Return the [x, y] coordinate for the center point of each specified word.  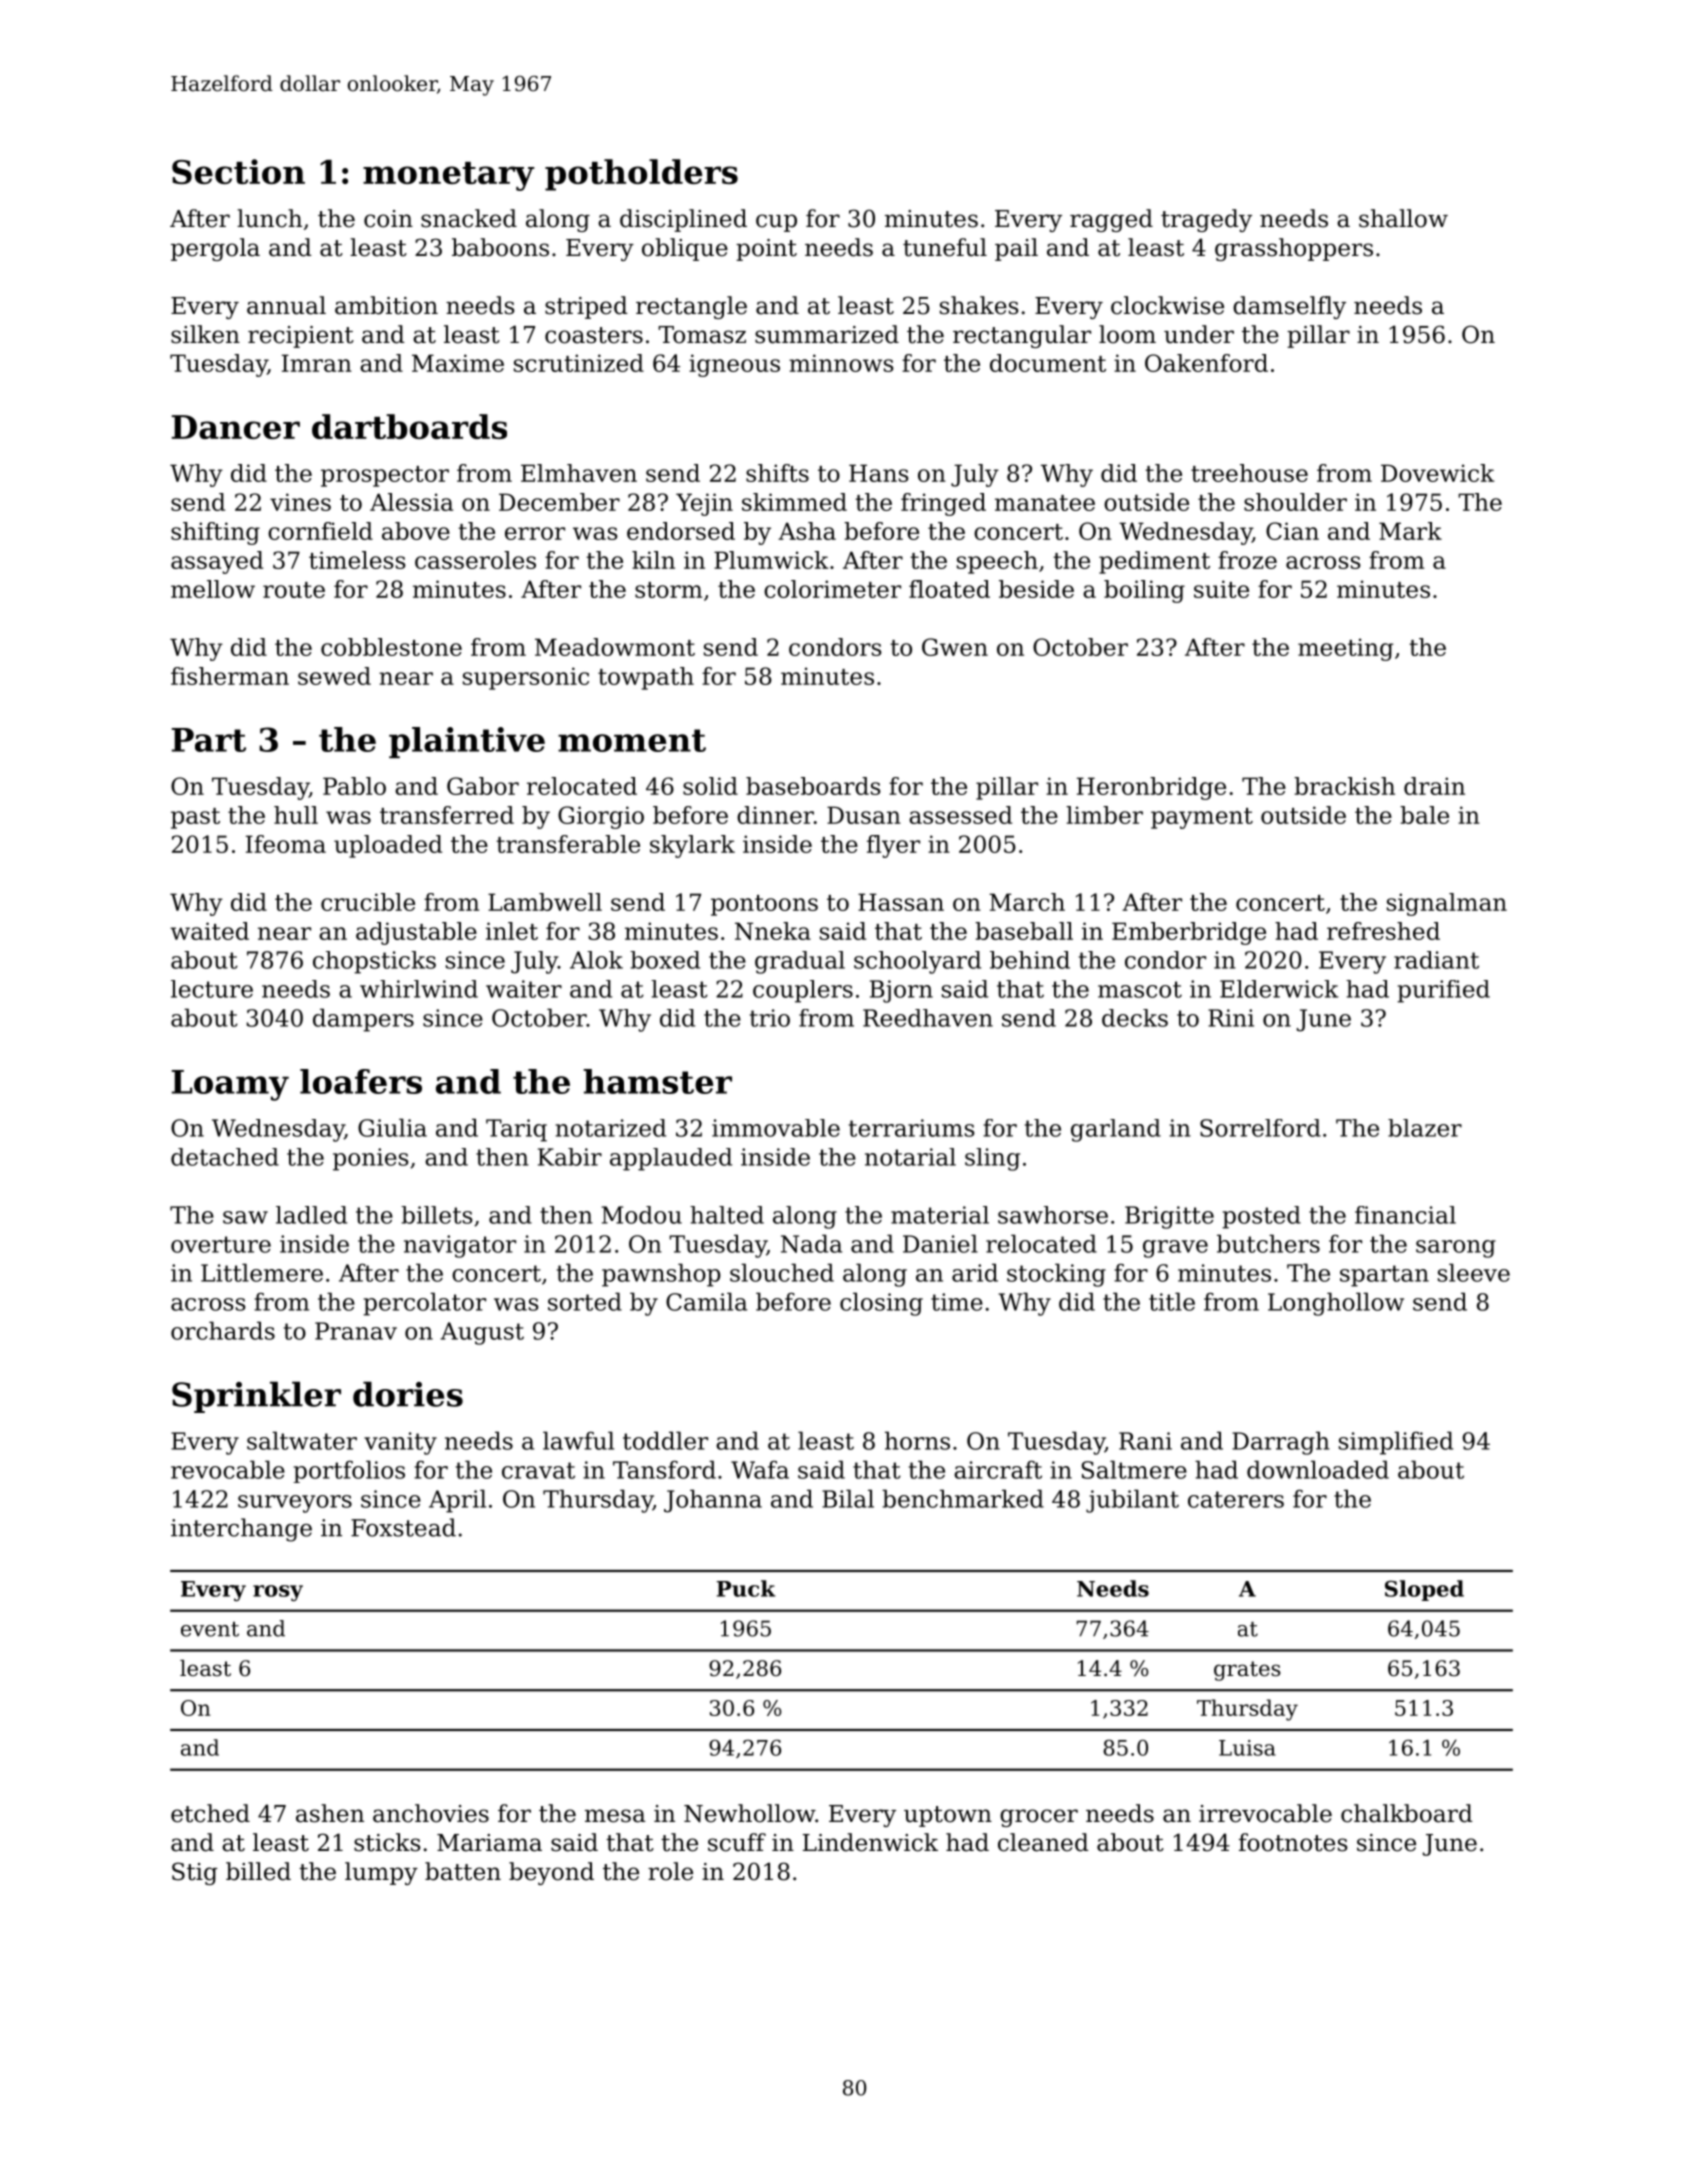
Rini [1231, 1018]
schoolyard [917, 962]
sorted [585, 1301]
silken [205, 334]
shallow [1403, 218]
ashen [330, 1813]
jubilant [1132, 1501]
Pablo [354, 786]
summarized [827, 334]
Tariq [516, 1130]
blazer [1425, 1128]
